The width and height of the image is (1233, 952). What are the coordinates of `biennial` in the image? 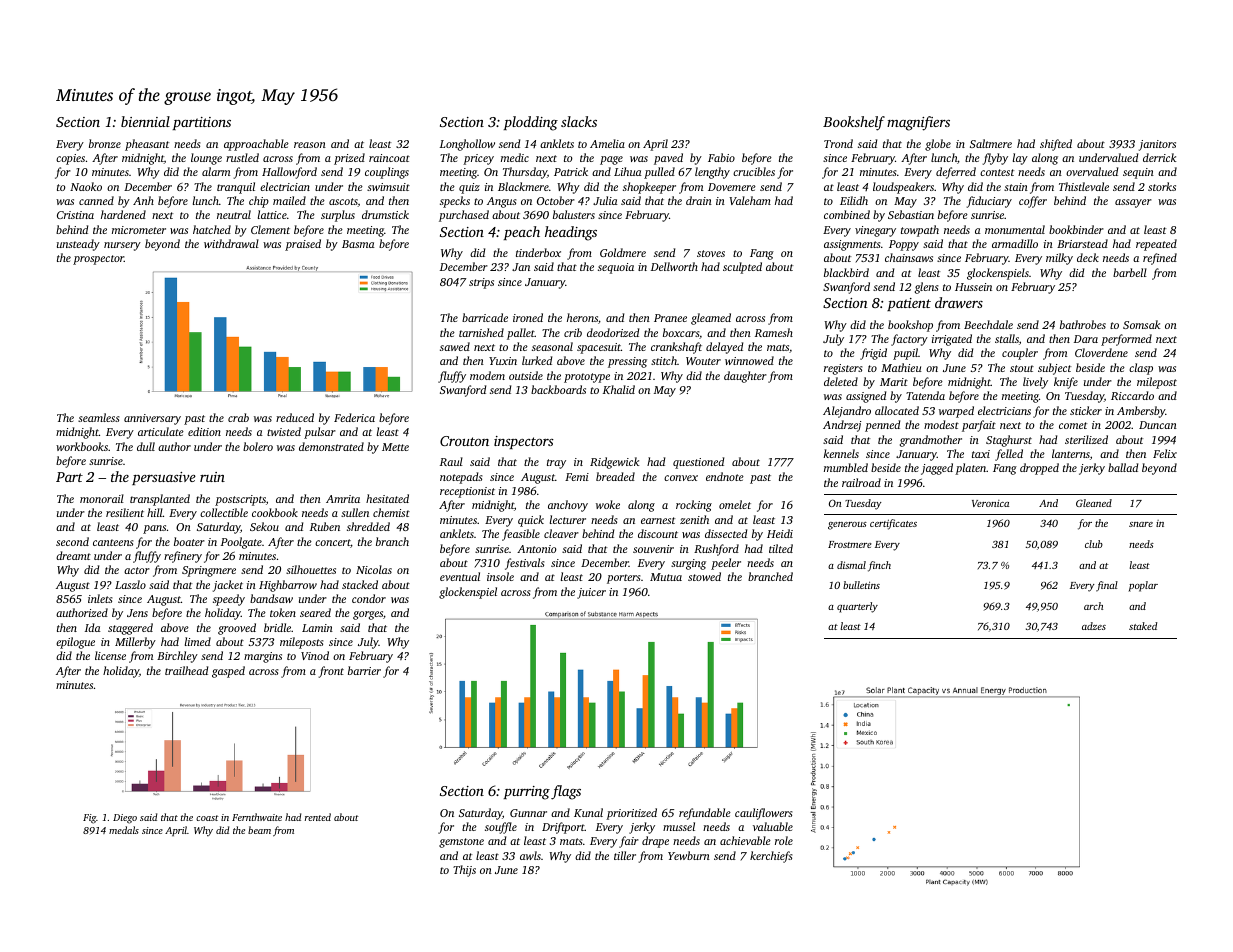 It's located at (145, 121).
